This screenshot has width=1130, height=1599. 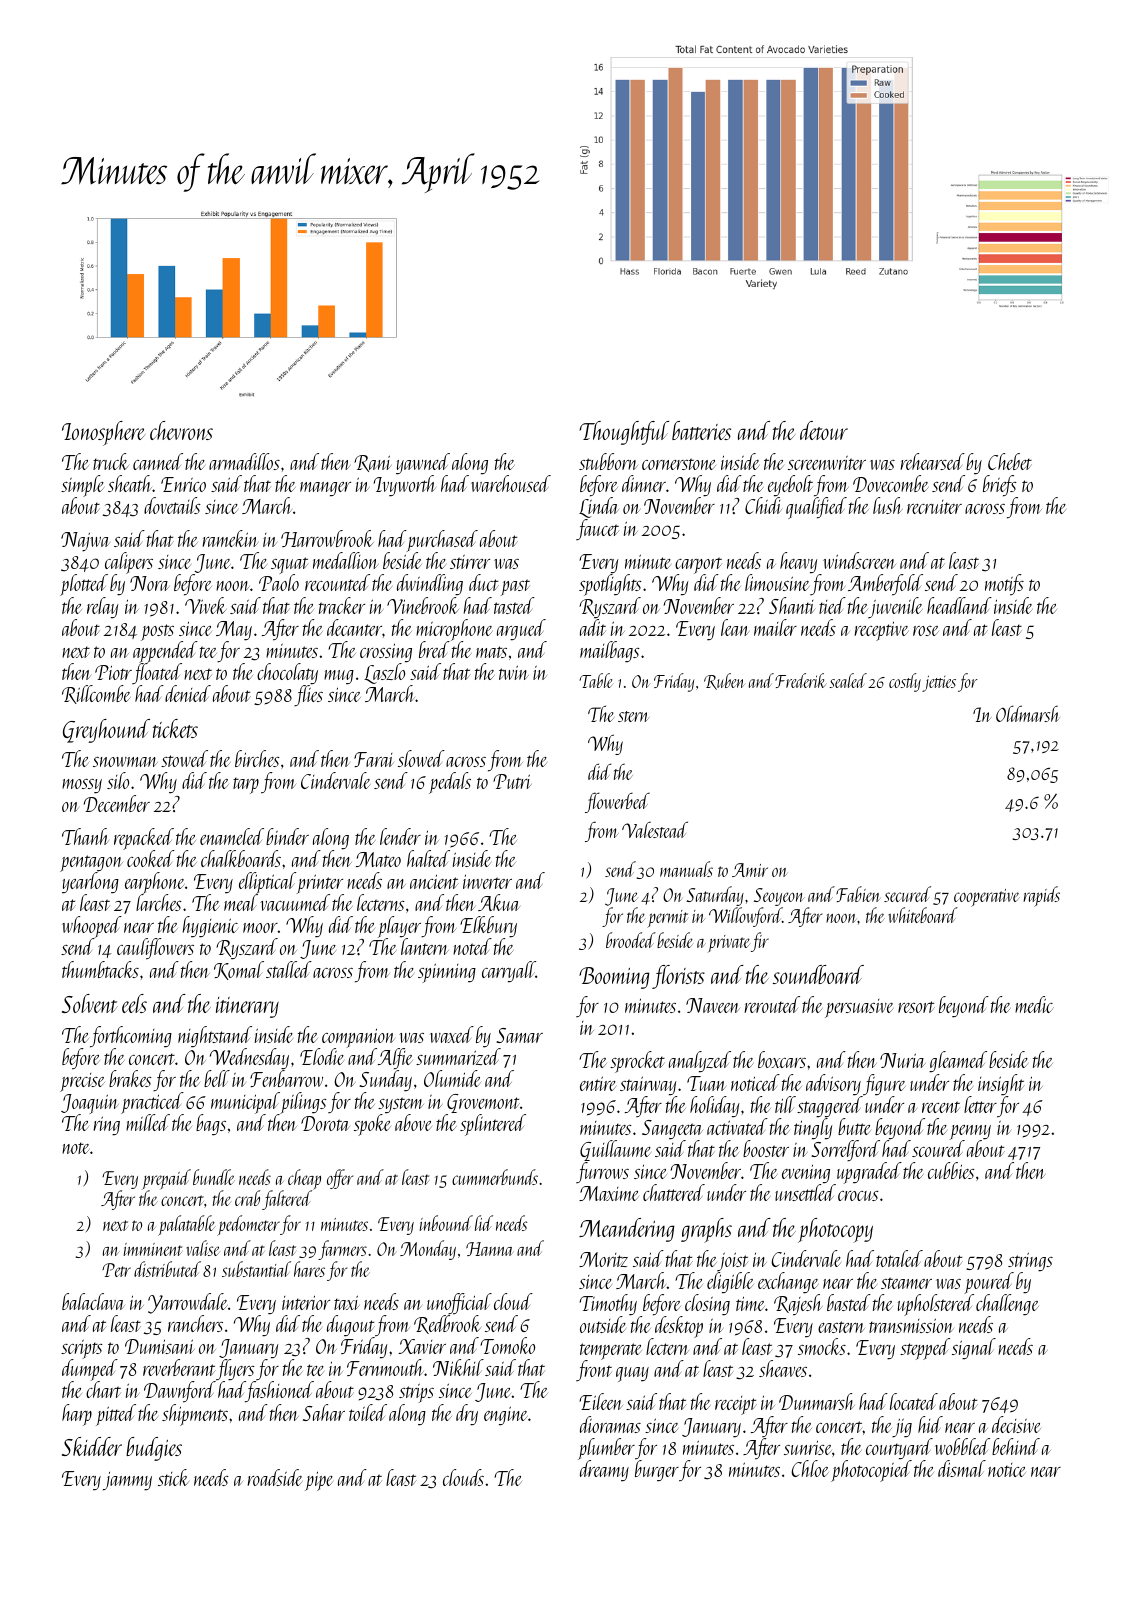 I want to click on holiday, so click(x=714, y=1106).
